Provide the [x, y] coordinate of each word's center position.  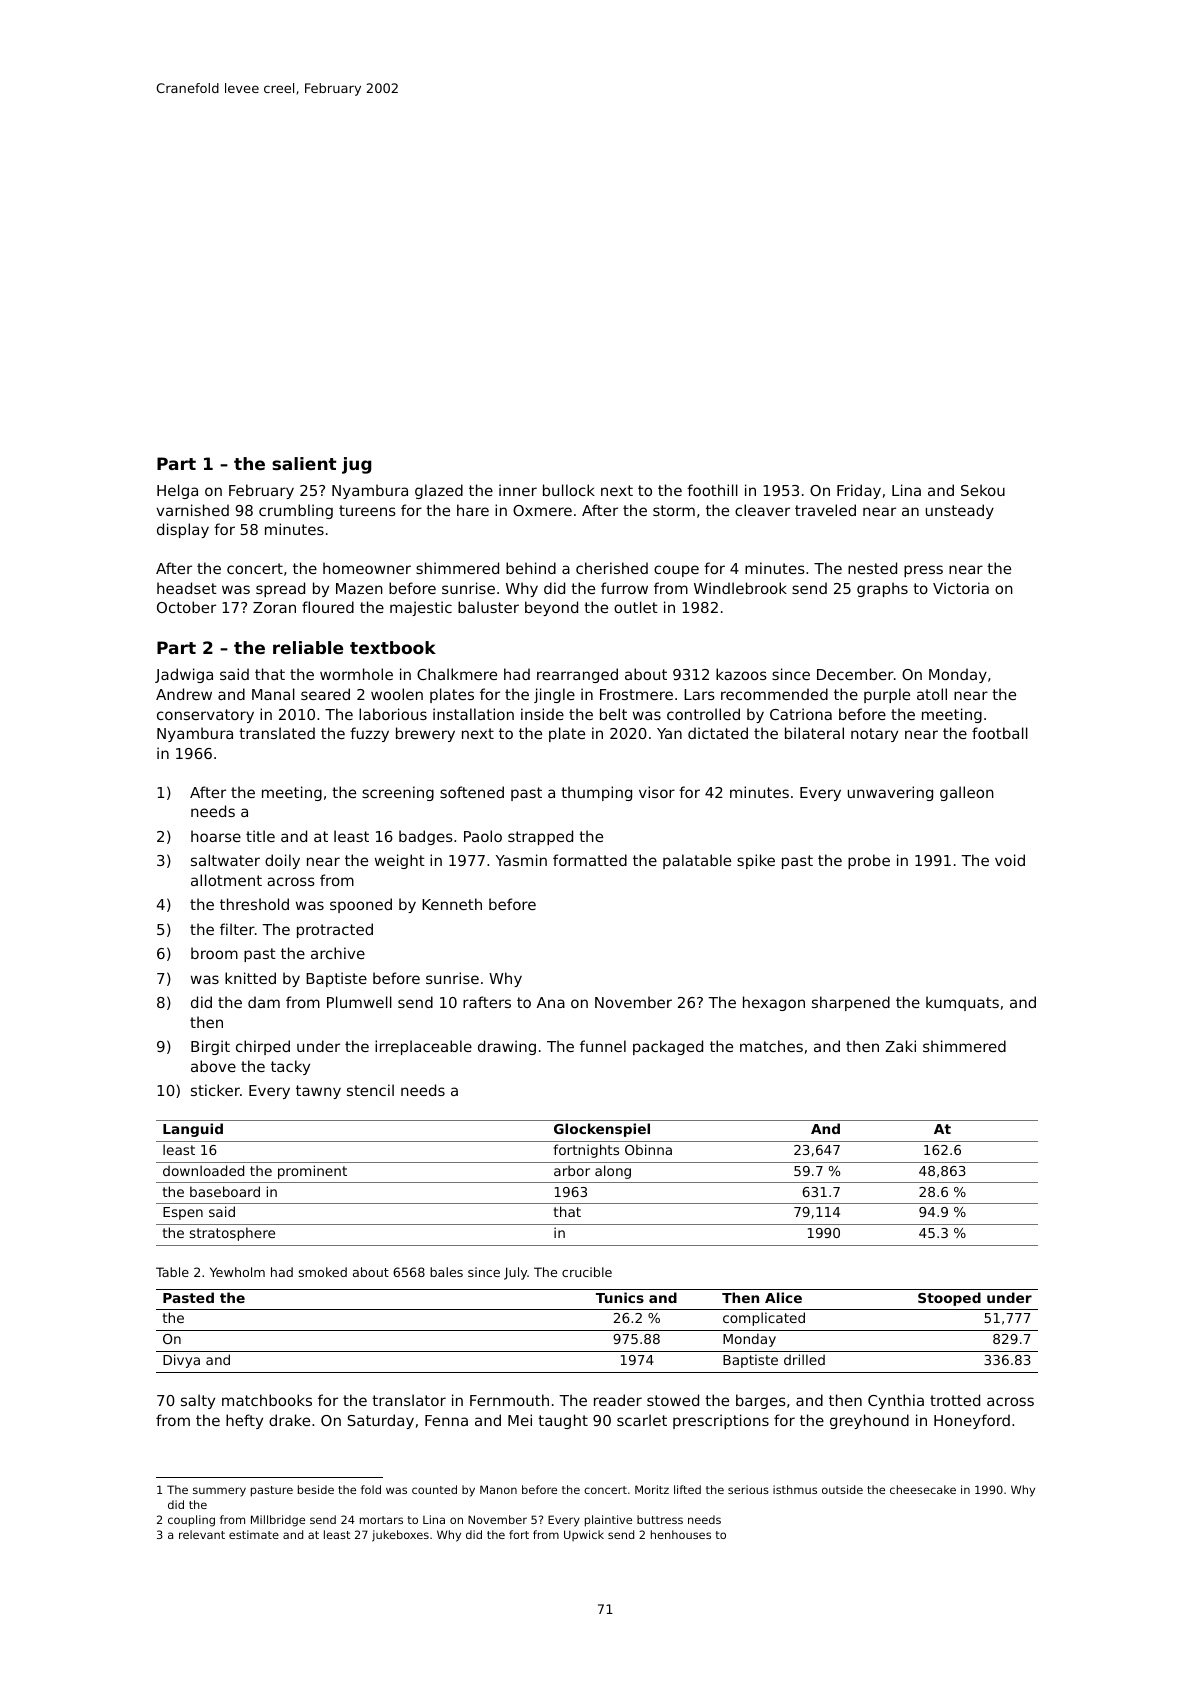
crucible [587, 1272]
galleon [967, 793]
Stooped [949, 1299]
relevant [202, 1534]
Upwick [584, 1535]
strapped [540, 837]
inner [518, 490]
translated [277, 733]
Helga [177, 491]
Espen [183, 1213]
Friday [859, 491]
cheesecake [923, 1489]
